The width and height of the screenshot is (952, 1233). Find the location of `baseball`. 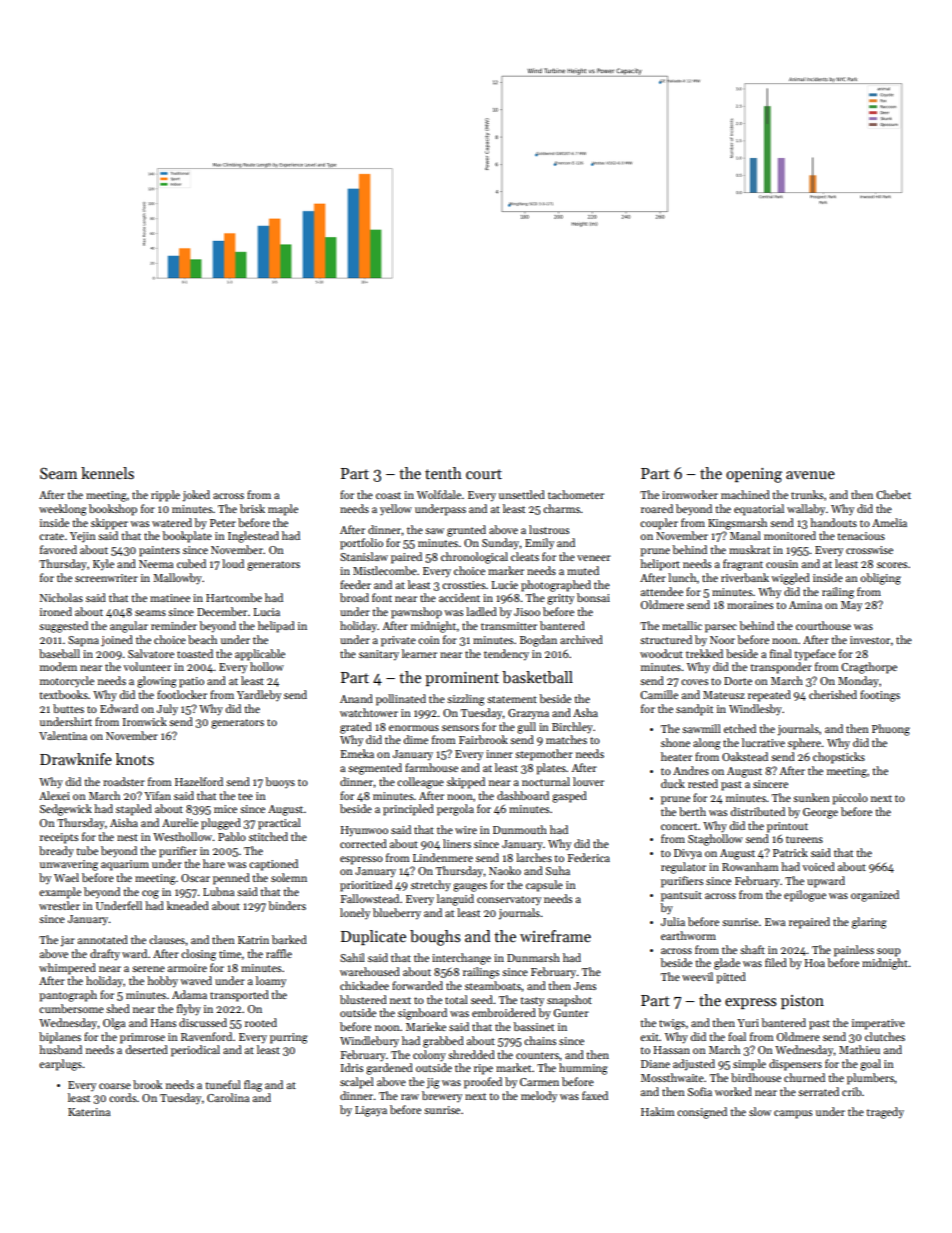

baseball is located at coordinates (59, 653).
